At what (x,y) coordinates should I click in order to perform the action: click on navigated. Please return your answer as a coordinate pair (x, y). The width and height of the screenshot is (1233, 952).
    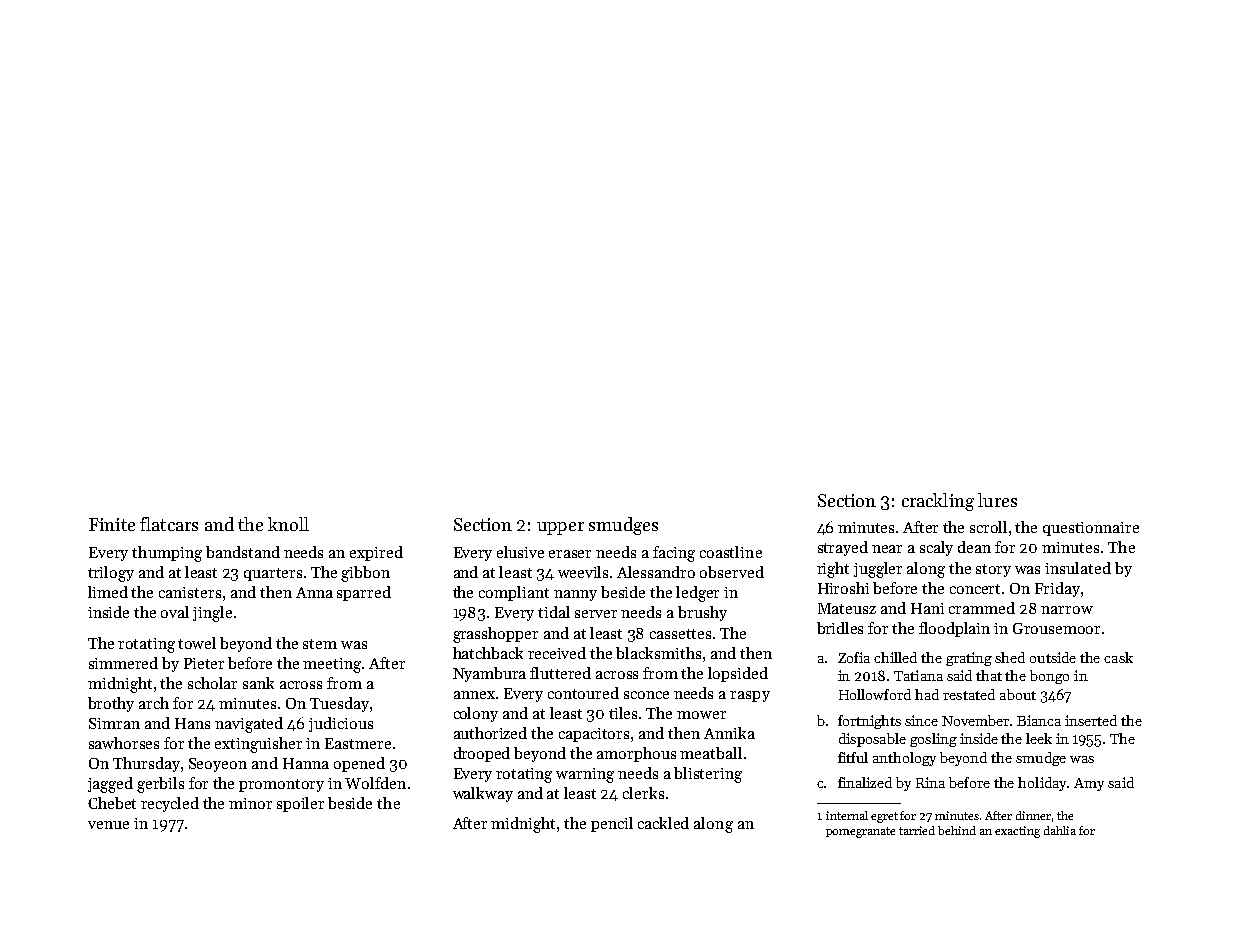
    Looking at the image, I should click on (249, 725).
